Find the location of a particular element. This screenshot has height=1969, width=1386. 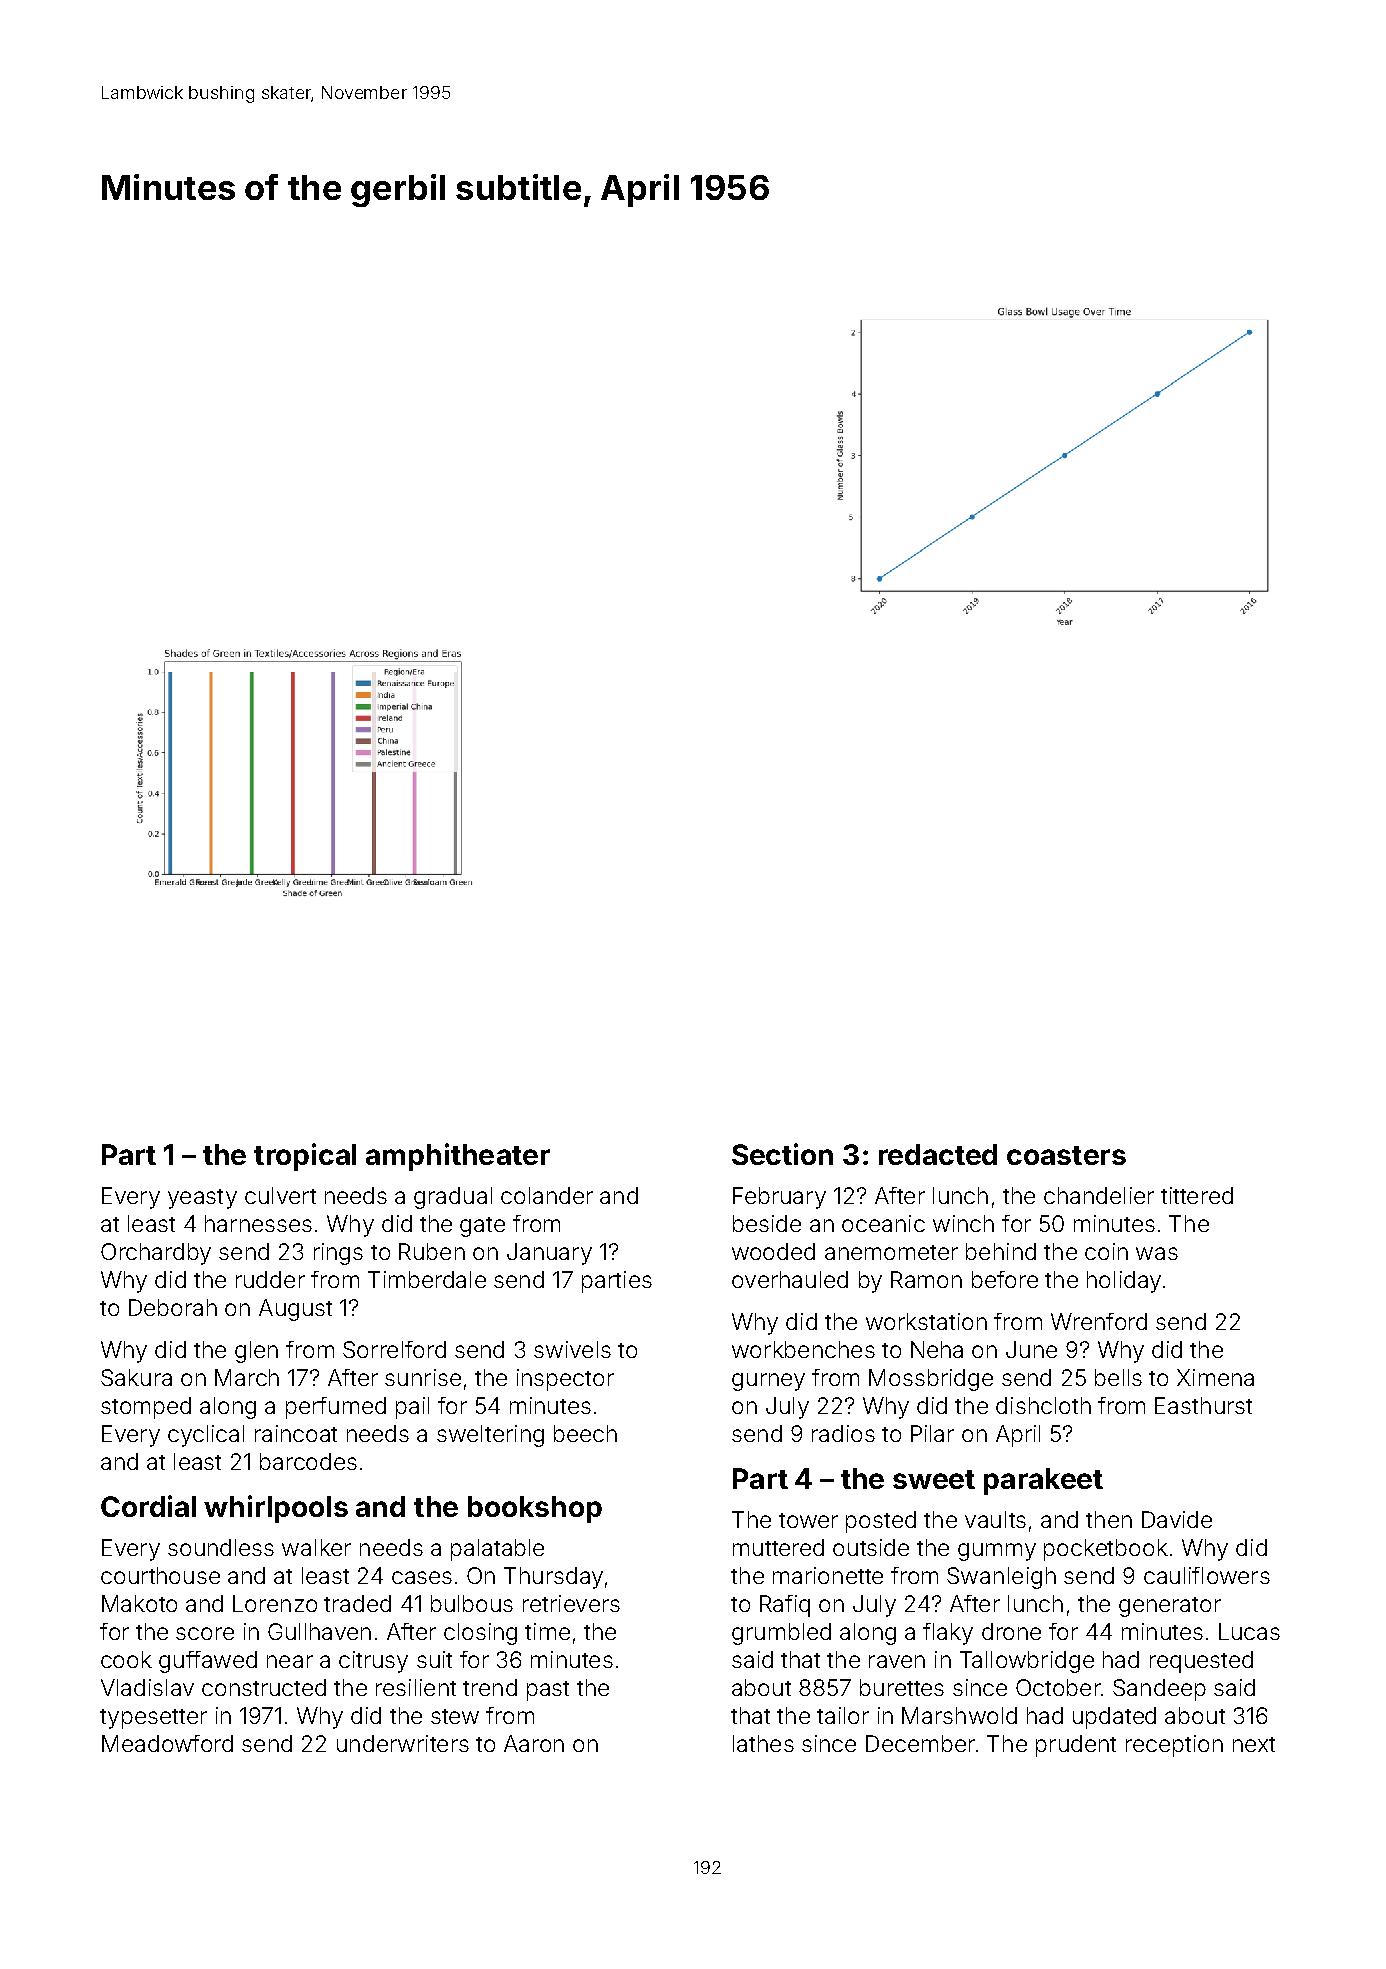

amphitheater is located at coordinates (458, 1157).
